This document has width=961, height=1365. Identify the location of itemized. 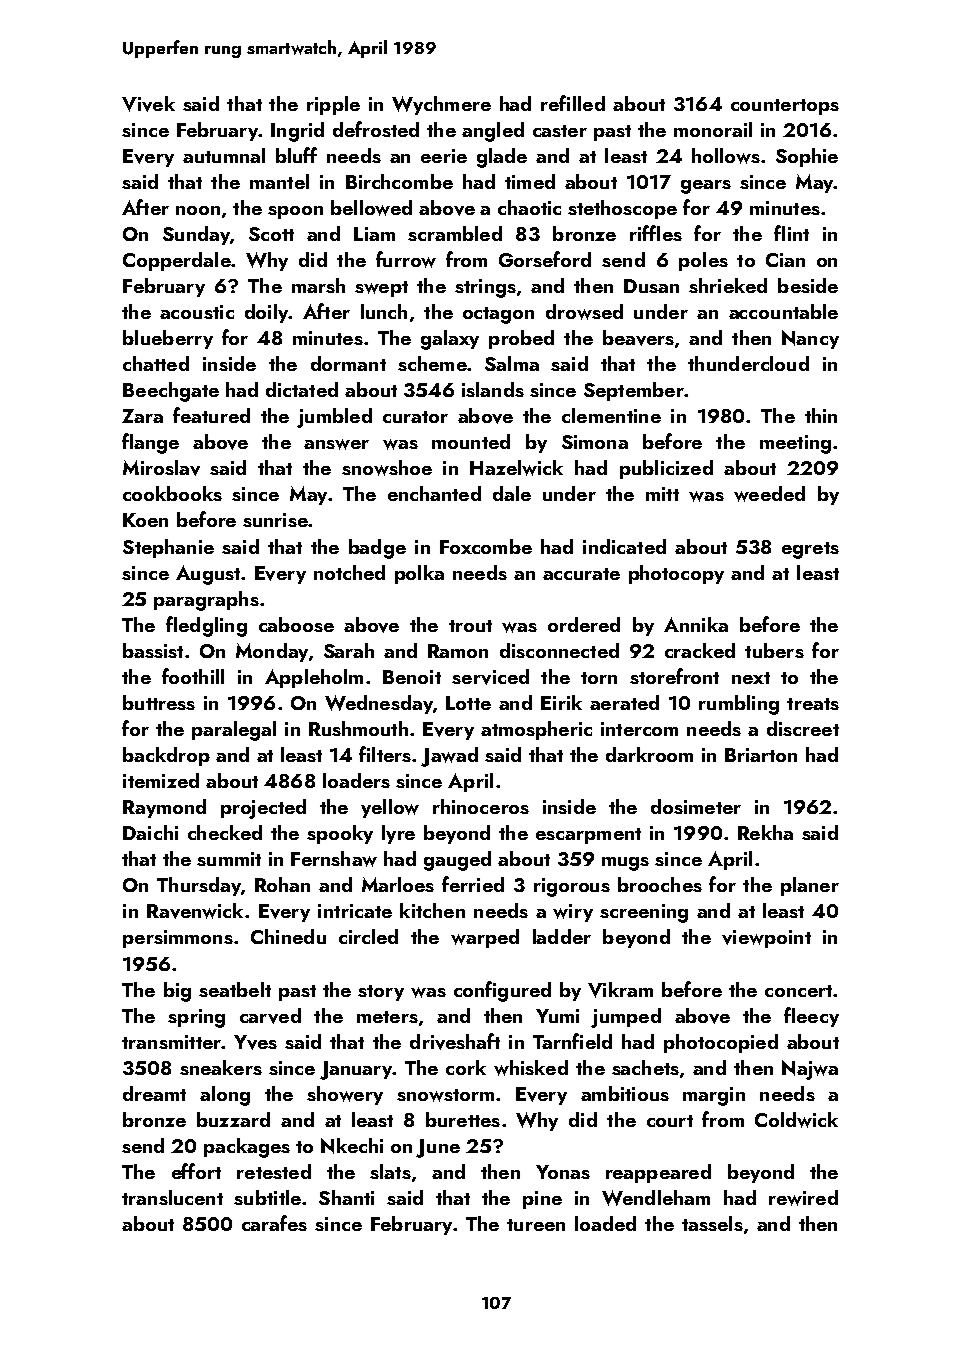
(161, 780).
